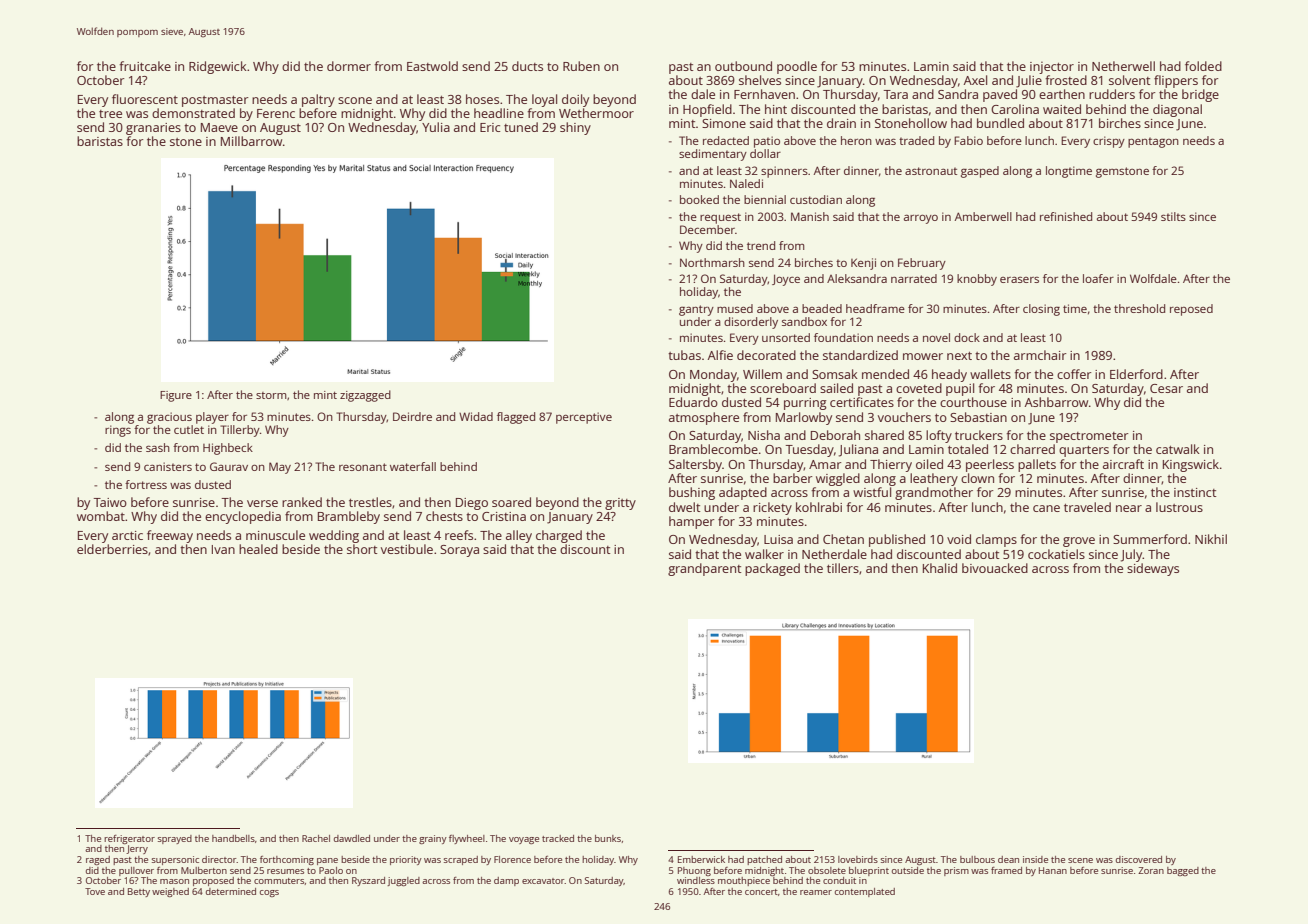 This document has width=1308, height=924. What do you see at coordinates (940, 568) in the document?
I see `Khalid` at bounding box center [940, 568].
